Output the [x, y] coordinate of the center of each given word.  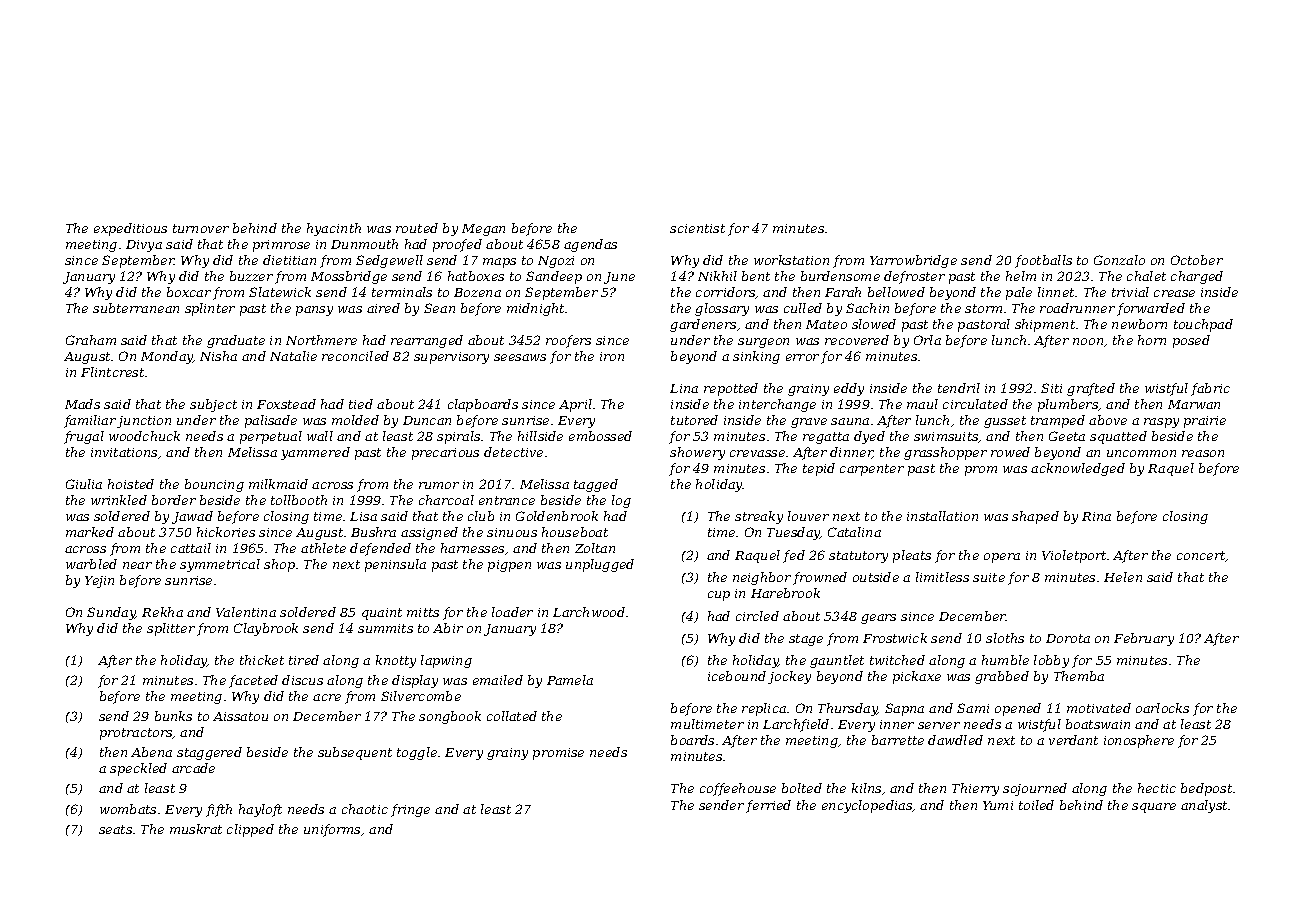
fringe [410, 810]
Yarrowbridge [913, 261]
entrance [507, 500]
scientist [697, 228]
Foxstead [286, 404]
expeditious [130, 229]
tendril [959, 388]
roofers [568, 341]
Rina [1096, 516]
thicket [262, 660]
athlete [323, 548]
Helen [1123, 577]
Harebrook [785, 593]
